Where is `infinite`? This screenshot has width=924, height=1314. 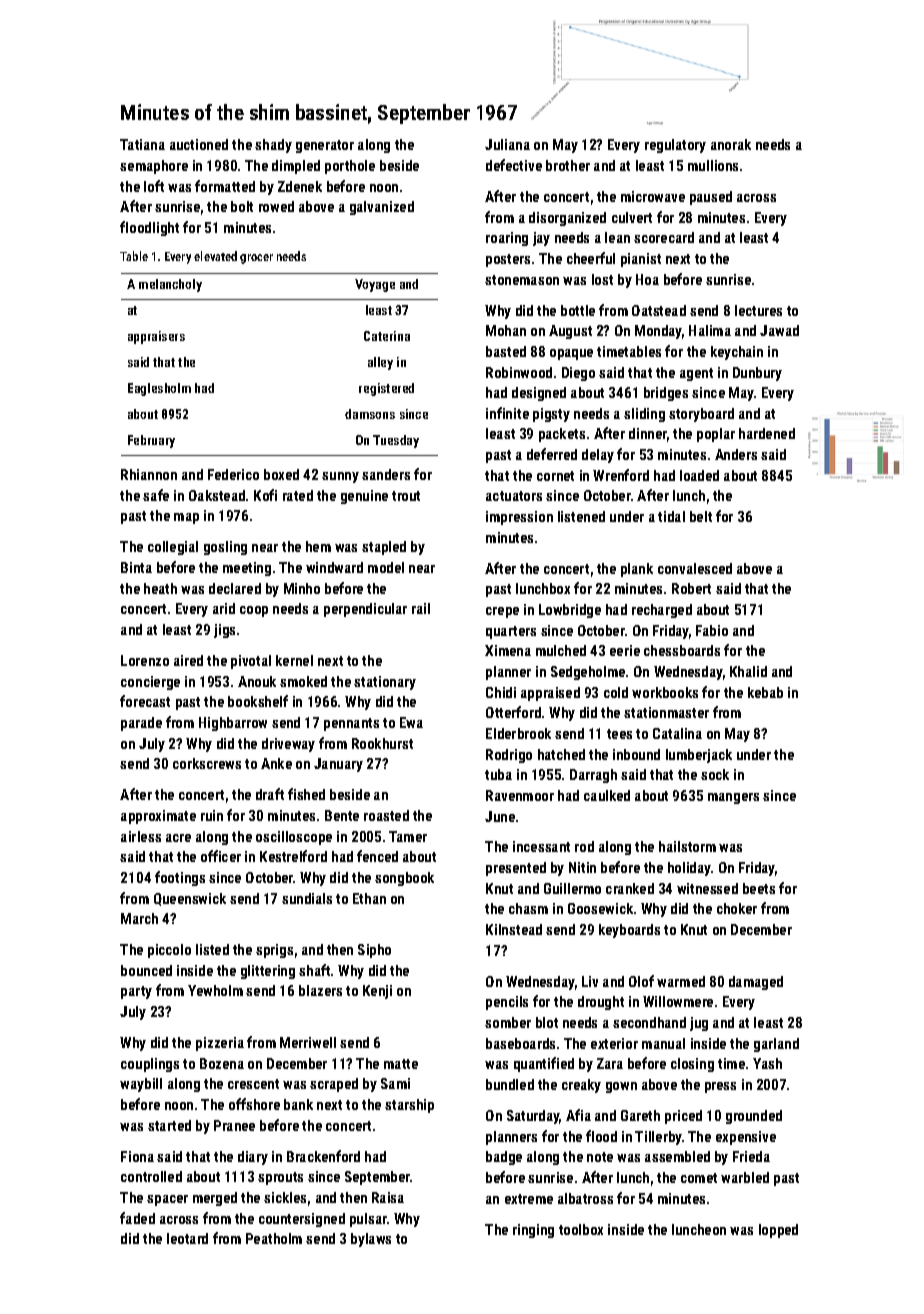 infinite is located at coordinates (507, 413).
